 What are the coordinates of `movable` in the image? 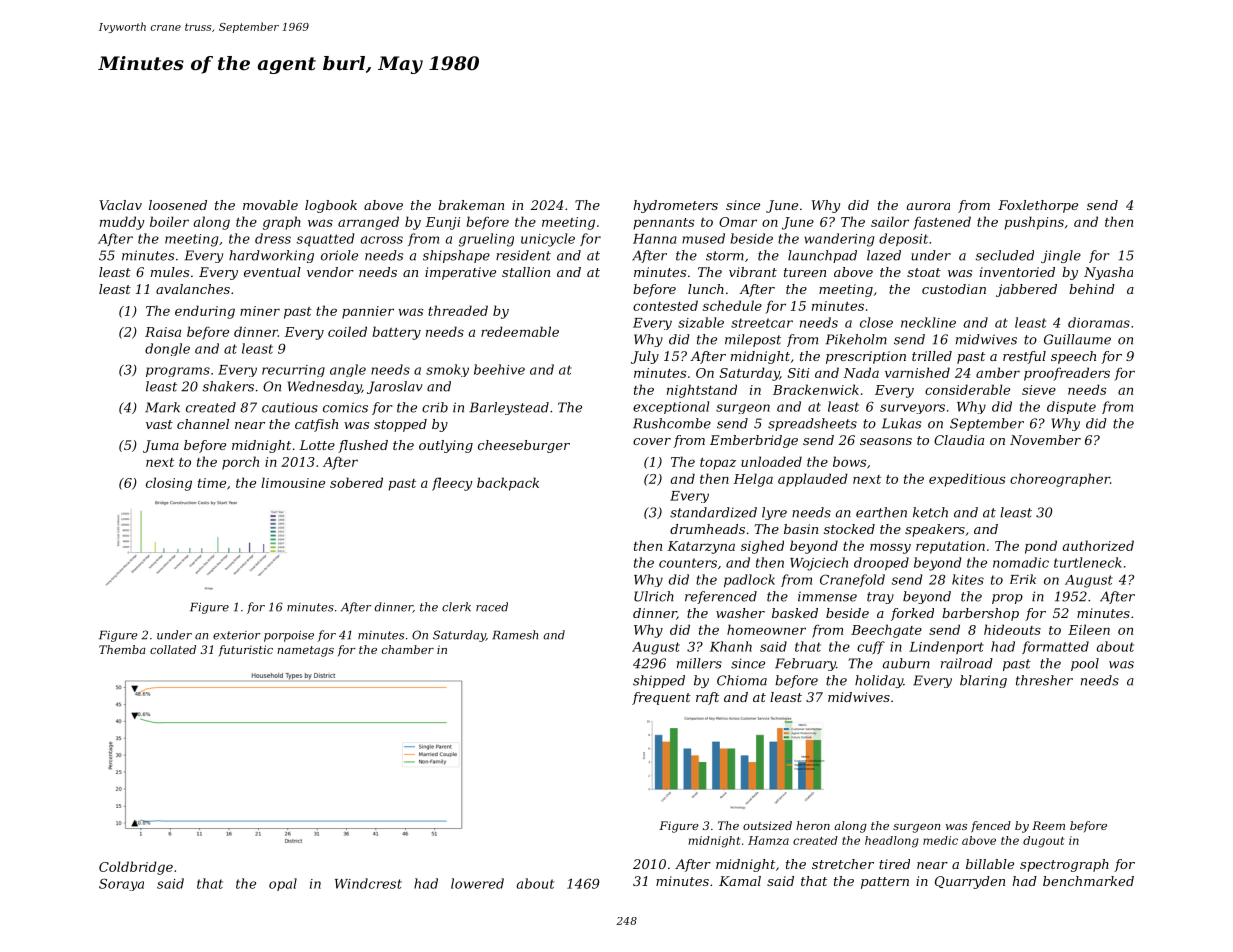 It's located at (270, 205).
